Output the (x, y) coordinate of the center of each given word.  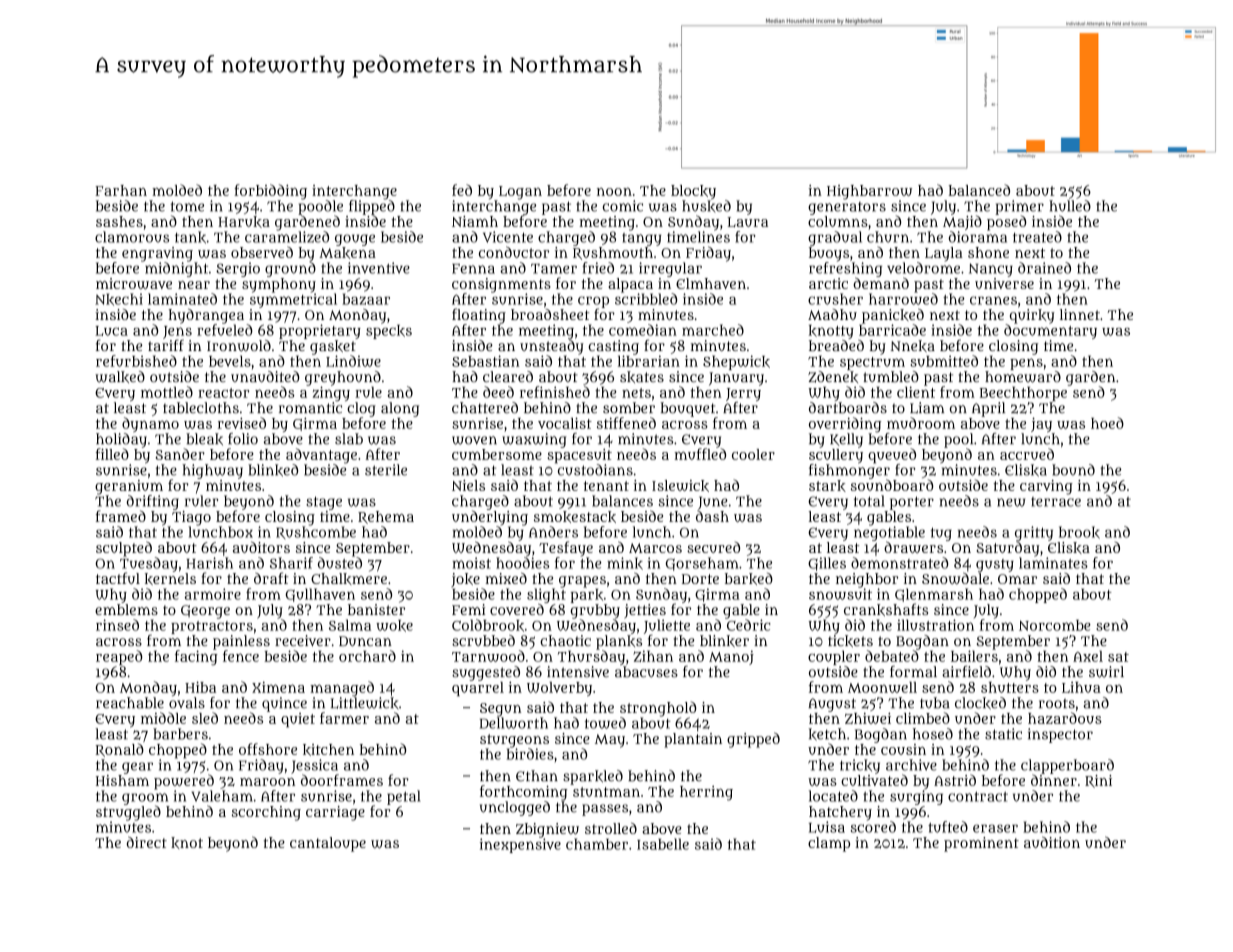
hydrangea (206, 316)
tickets (850, 641)
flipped (372, 207)
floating (479, 316)
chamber (597, 844)
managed (342, 689)
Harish (209, 563)
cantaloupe (328, 844)
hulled (1070, 206)
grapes (582, 582)
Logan (520, 193)
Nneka (913, 346)
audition (1052, 842)
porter (912, 503)
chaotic (565, 640)
